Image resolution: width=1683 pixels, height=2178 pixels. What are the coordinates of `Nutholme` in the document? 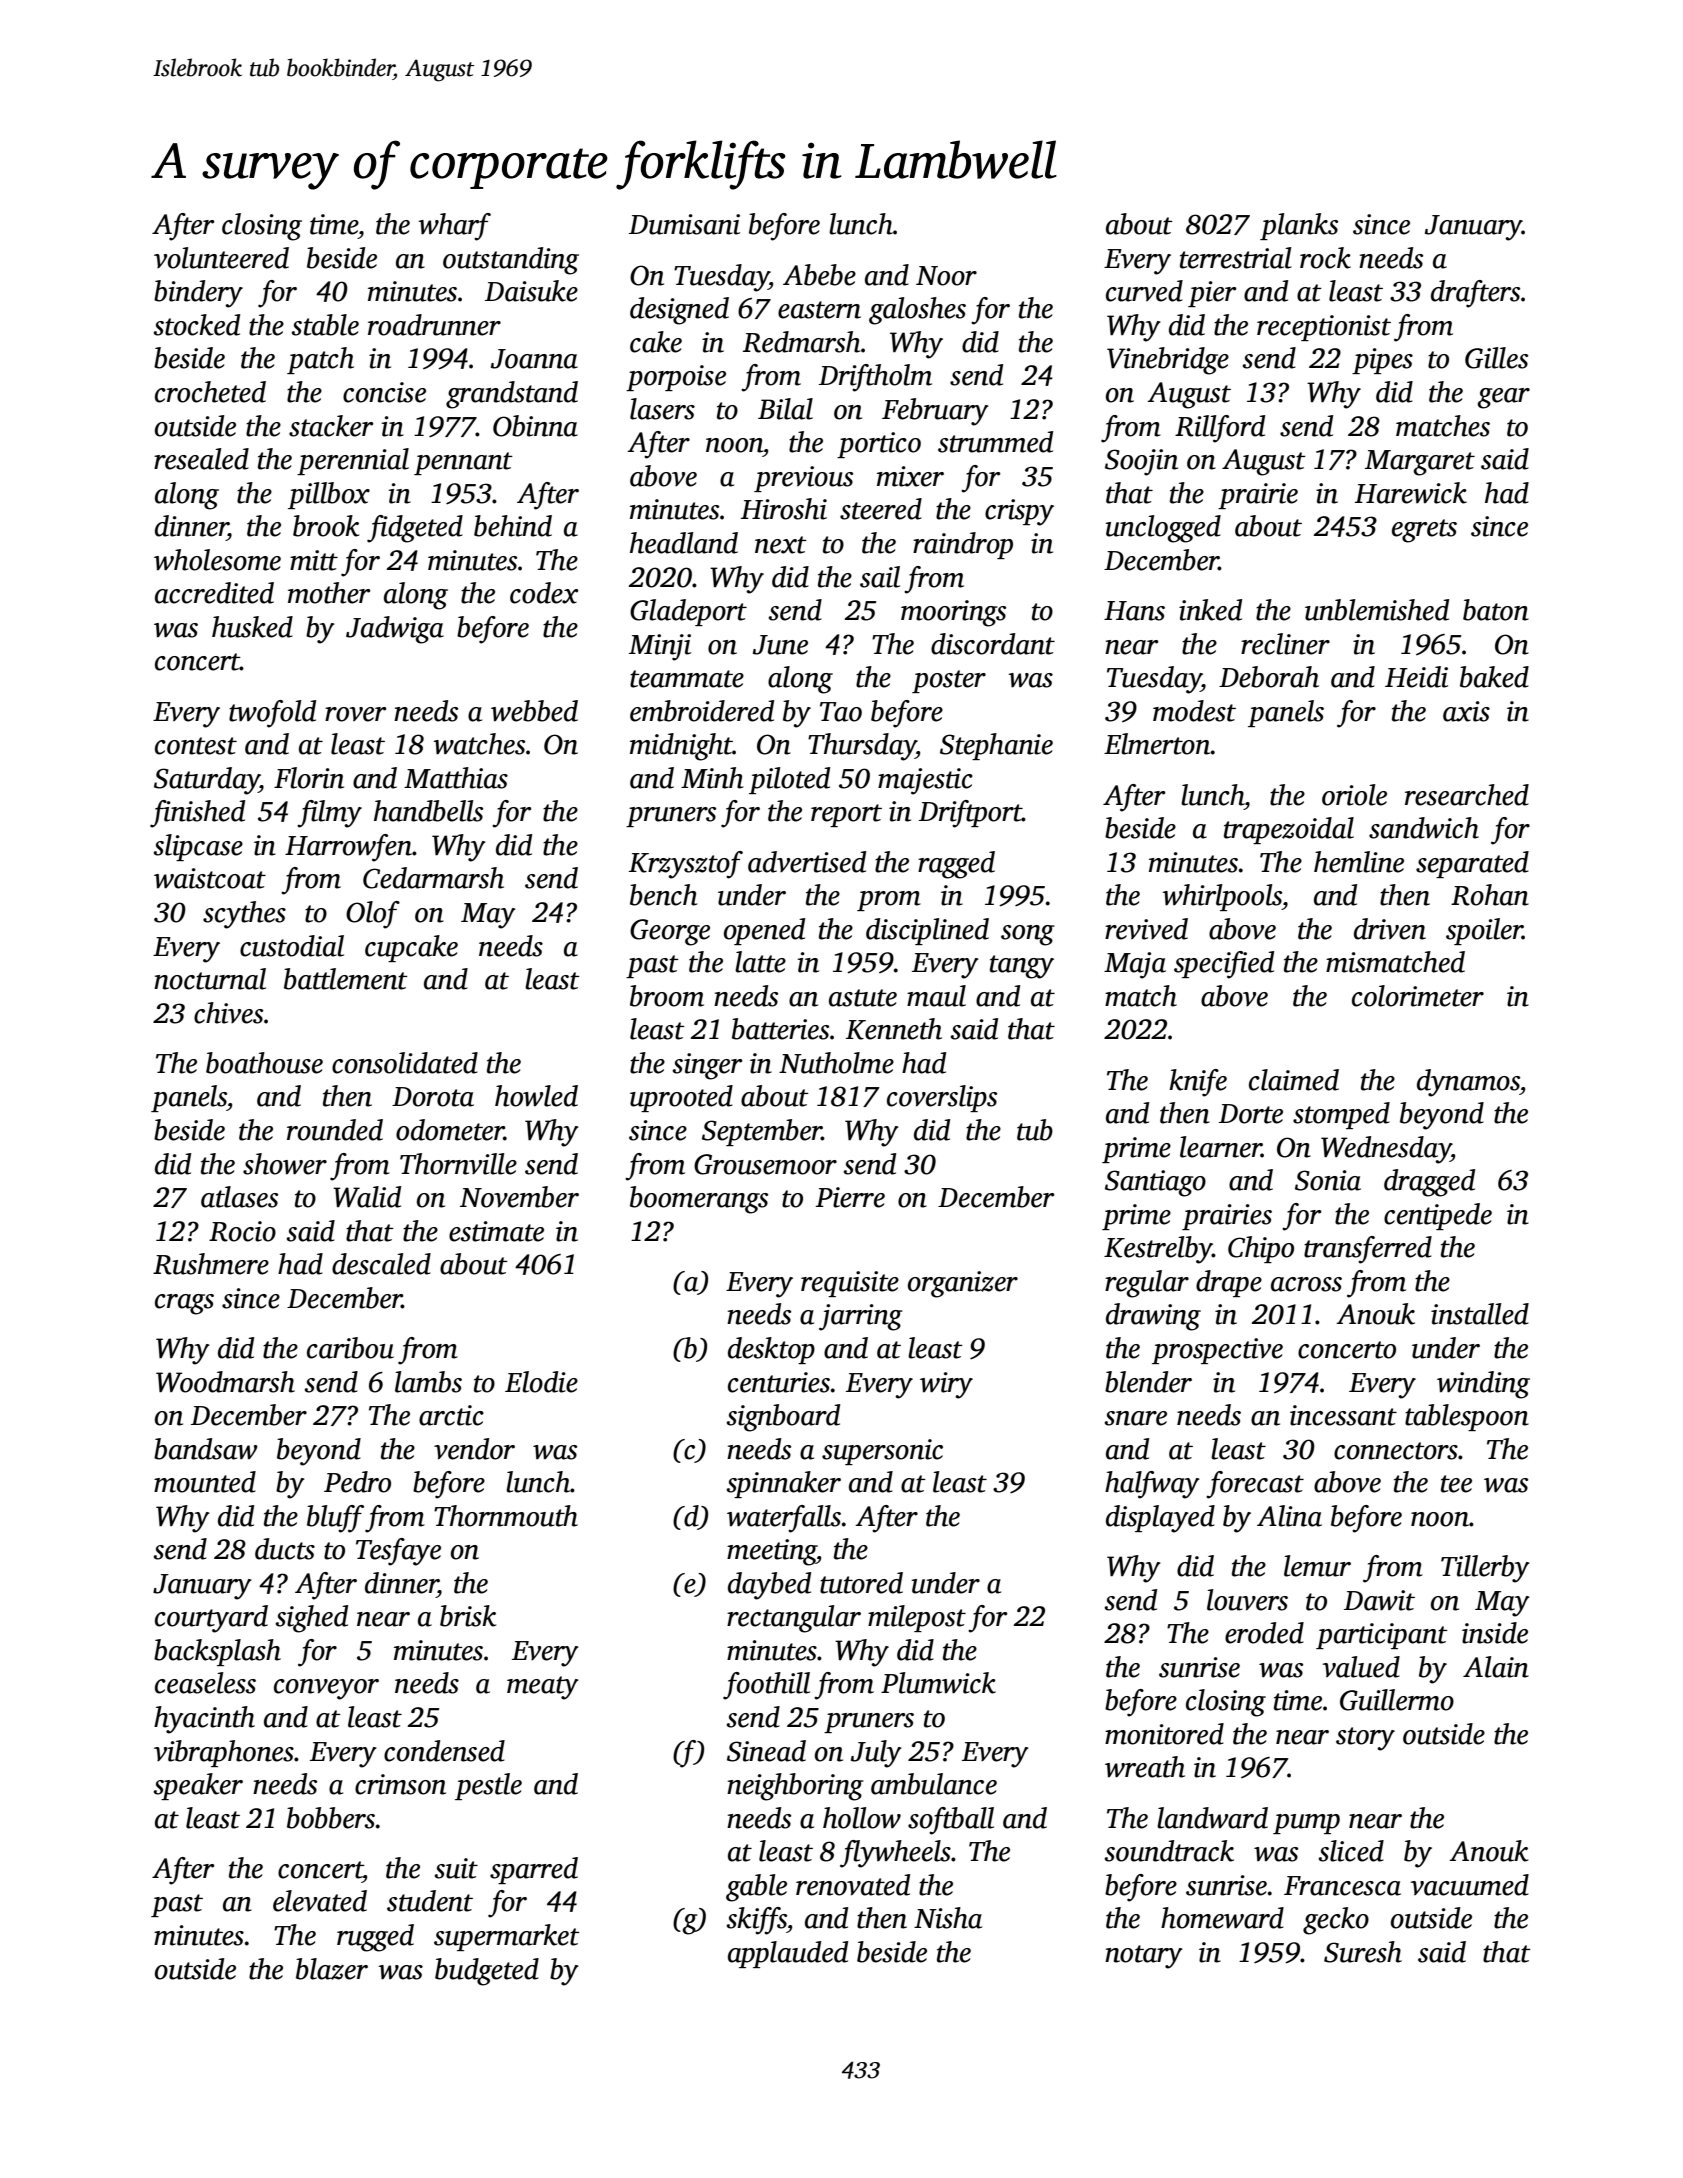 It's located at (836, 1063).
